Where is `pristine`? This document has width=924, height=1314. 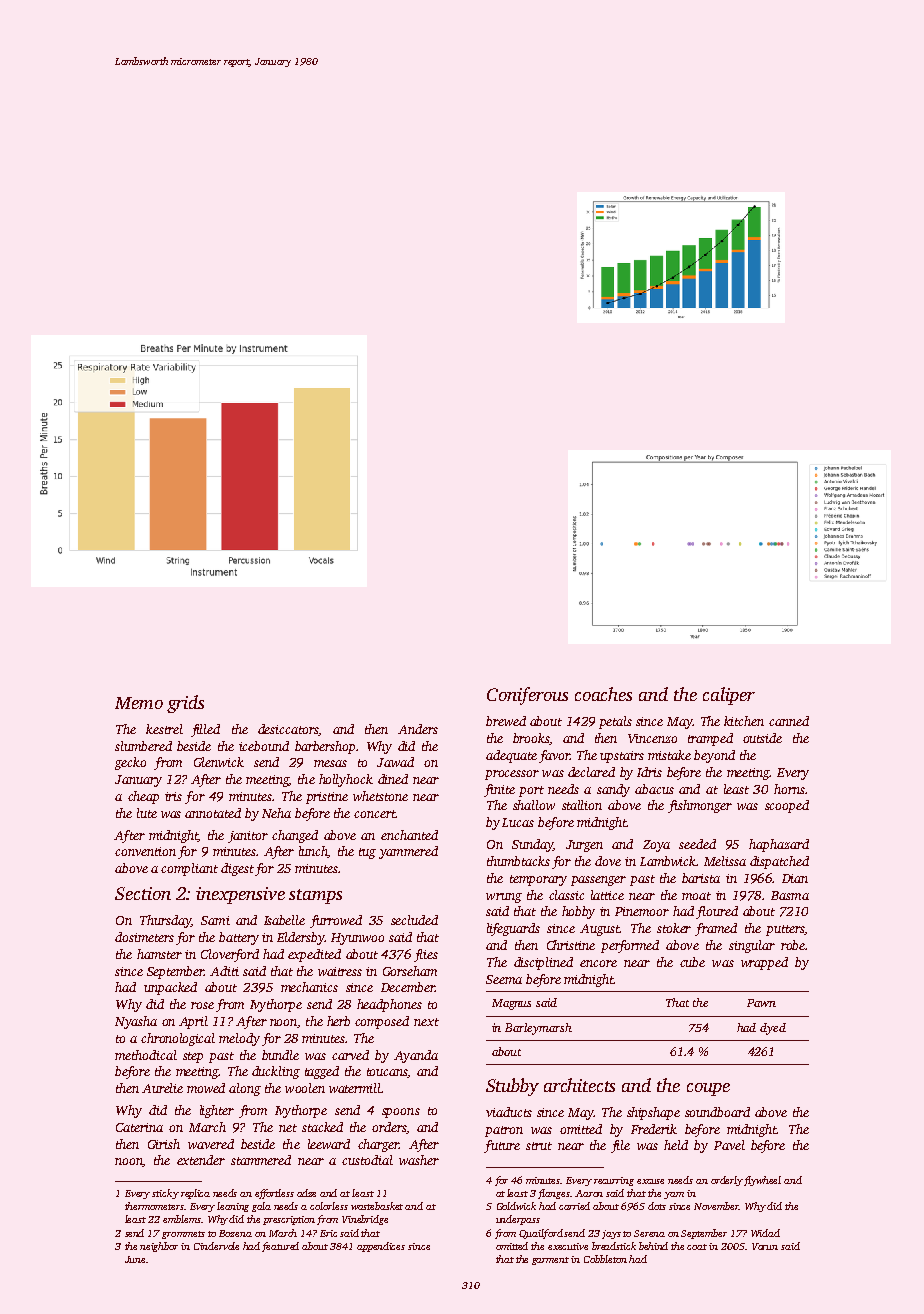 pristine is located at coordinates (327, 798).
